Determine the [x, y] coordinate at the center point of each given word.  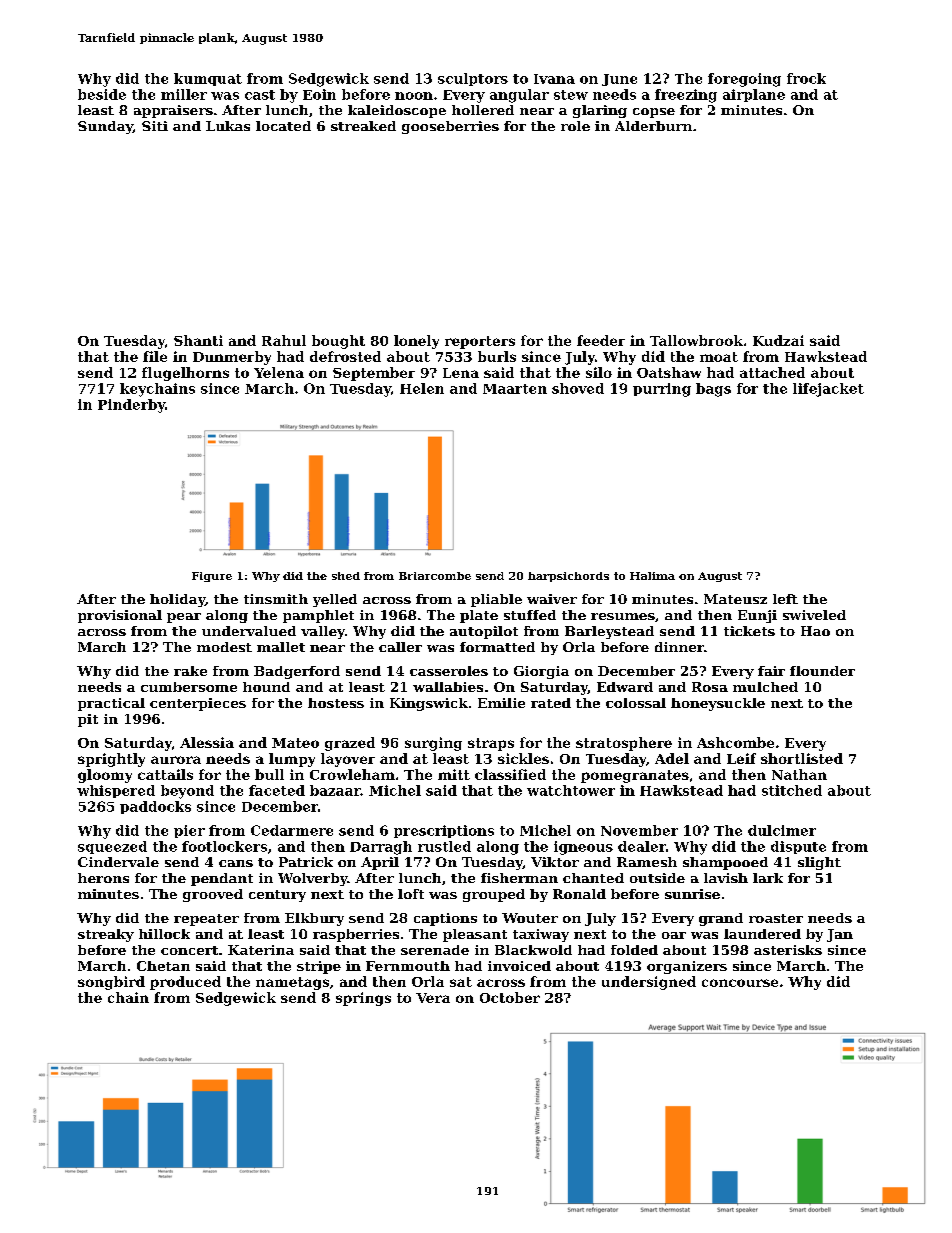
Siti [155, 126]
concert [189, 950]
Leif [741, 758]
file [155, 356]
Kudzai [778, 340]
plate [479, 616]
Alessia [207, 742]
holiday [177, 600]
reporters [480, 342]
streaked [363, 126]
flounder [822, 671]
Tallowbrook [696, 340]
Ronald [579, 894]
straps [491, 744]
